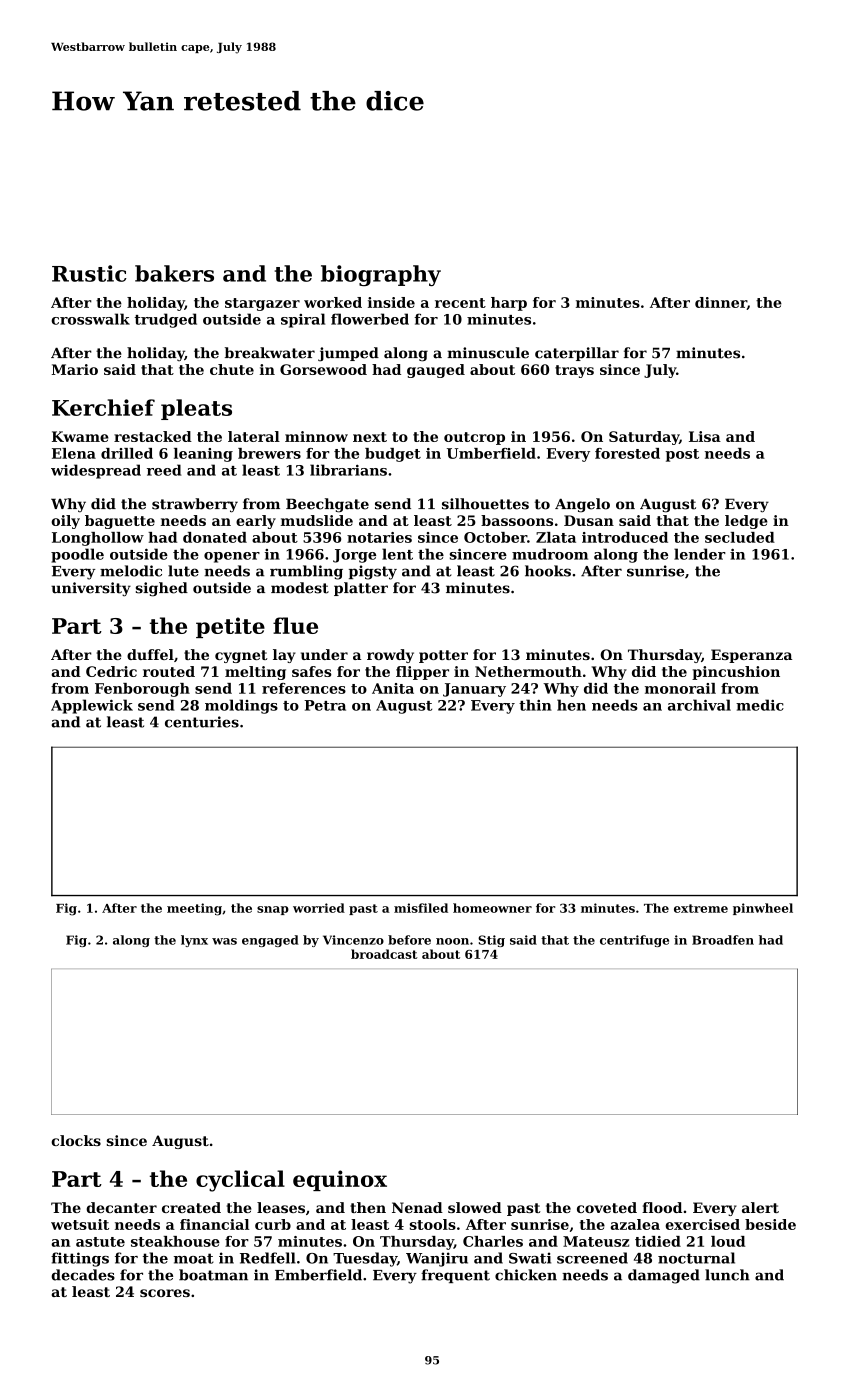  Describe the element at coordinates (574, 371) in the screenshot. I see `trays` at that location.
